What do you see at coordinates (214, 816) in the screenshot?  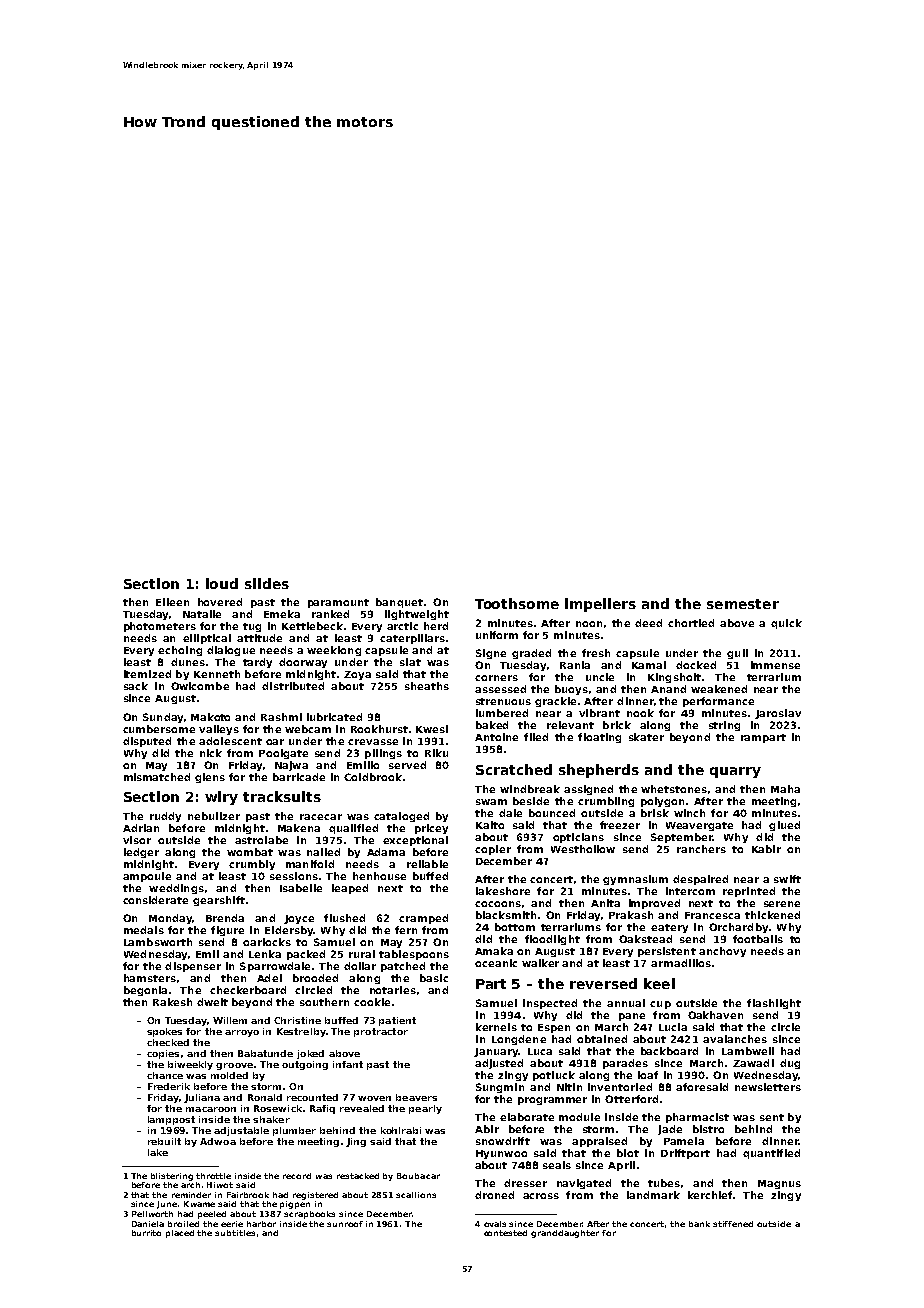 I see `nebulizer` at bounding box center [214, 816].
